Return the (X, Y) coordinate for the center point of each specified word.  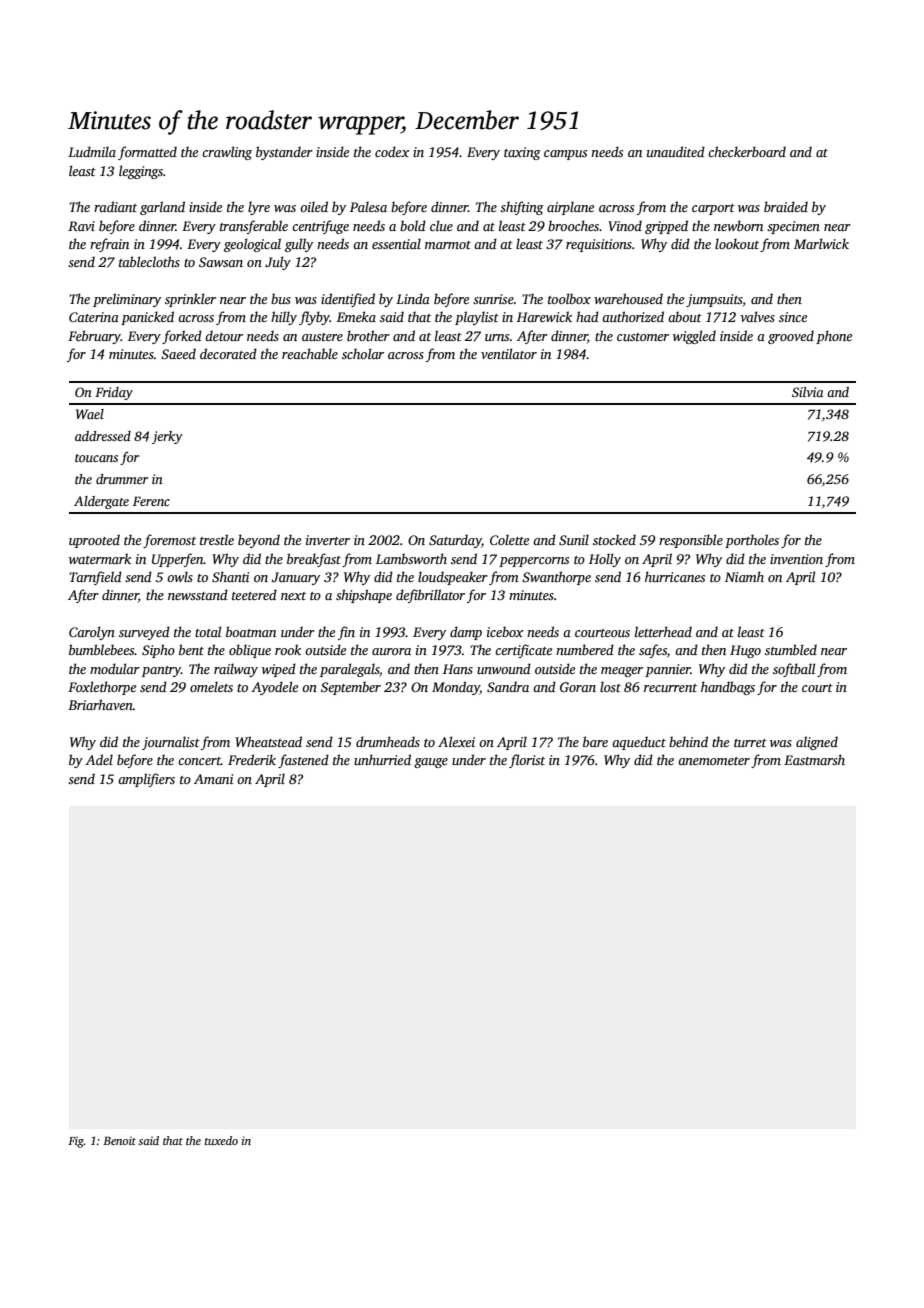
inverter (328, 540)
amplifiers (146, 780)
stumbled (791, 649)
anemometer (714, 761)
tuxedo (221, 1140)
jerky (167, 437)
